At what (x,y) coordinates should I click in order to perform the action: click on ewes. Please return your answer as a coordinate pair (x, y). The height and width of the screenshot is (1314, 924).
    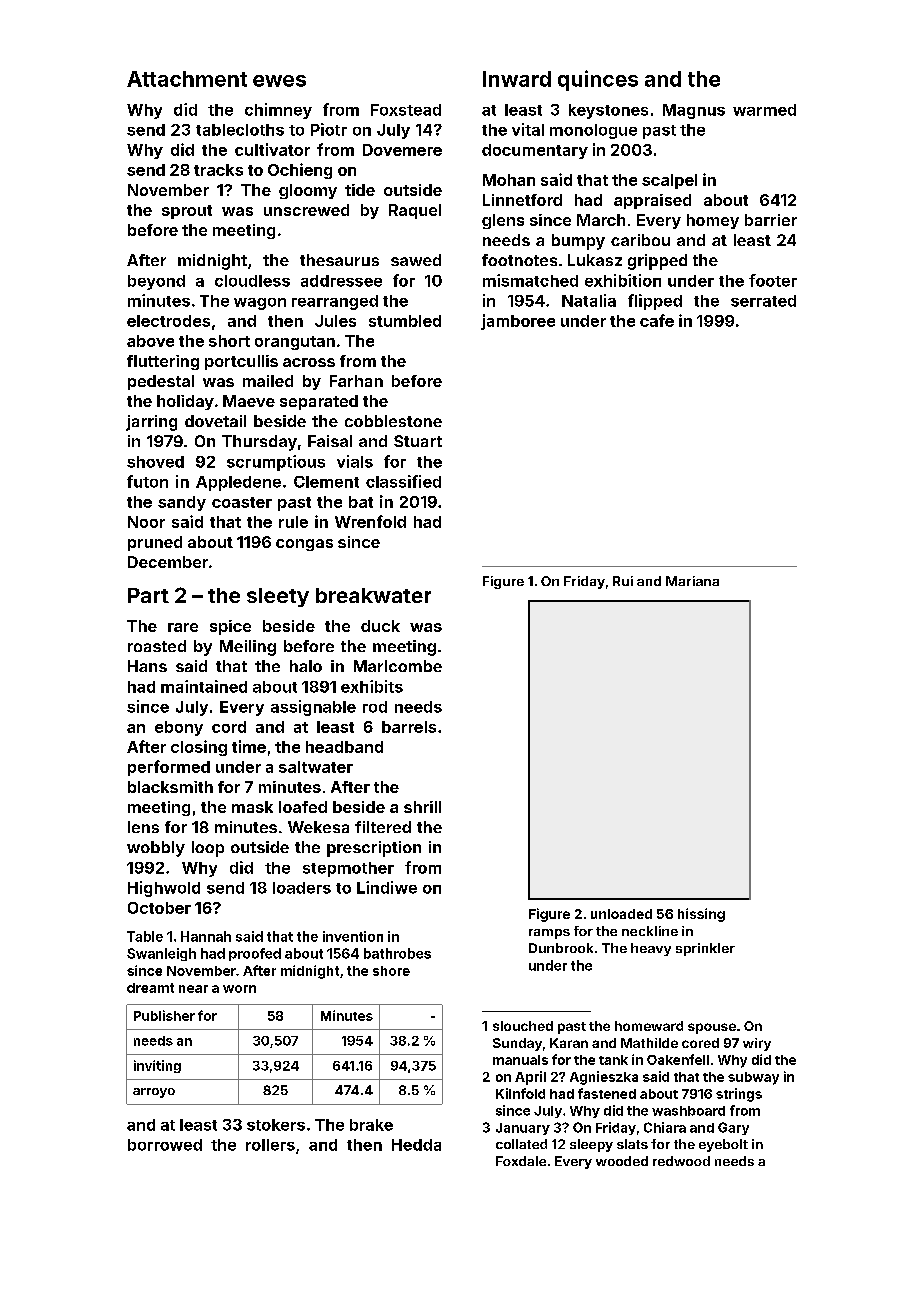
    Looking at the image, I should click on (279, 81).
